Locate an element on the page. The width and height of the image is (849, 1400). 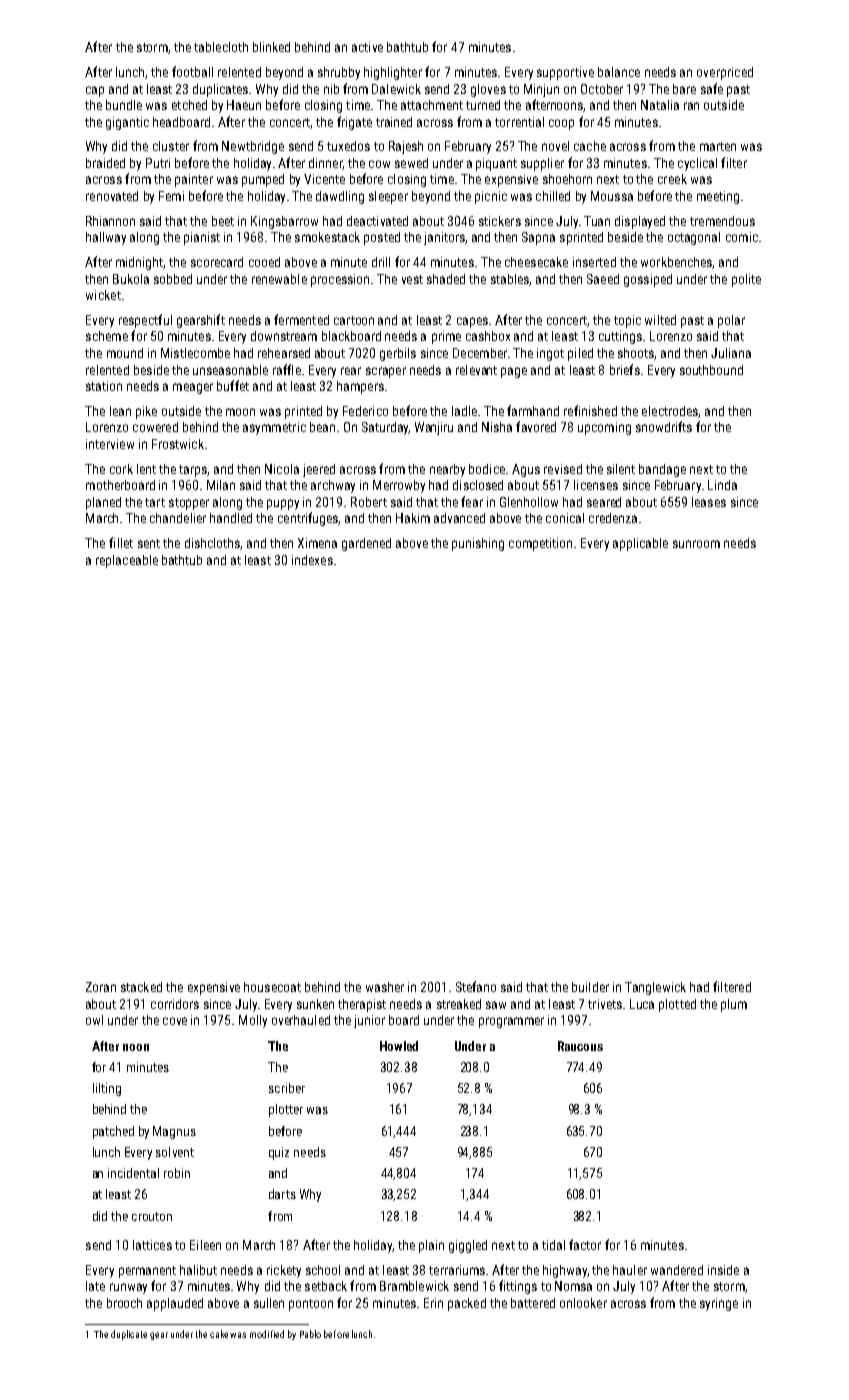
cyclical is located at coordinates (697, 164).
